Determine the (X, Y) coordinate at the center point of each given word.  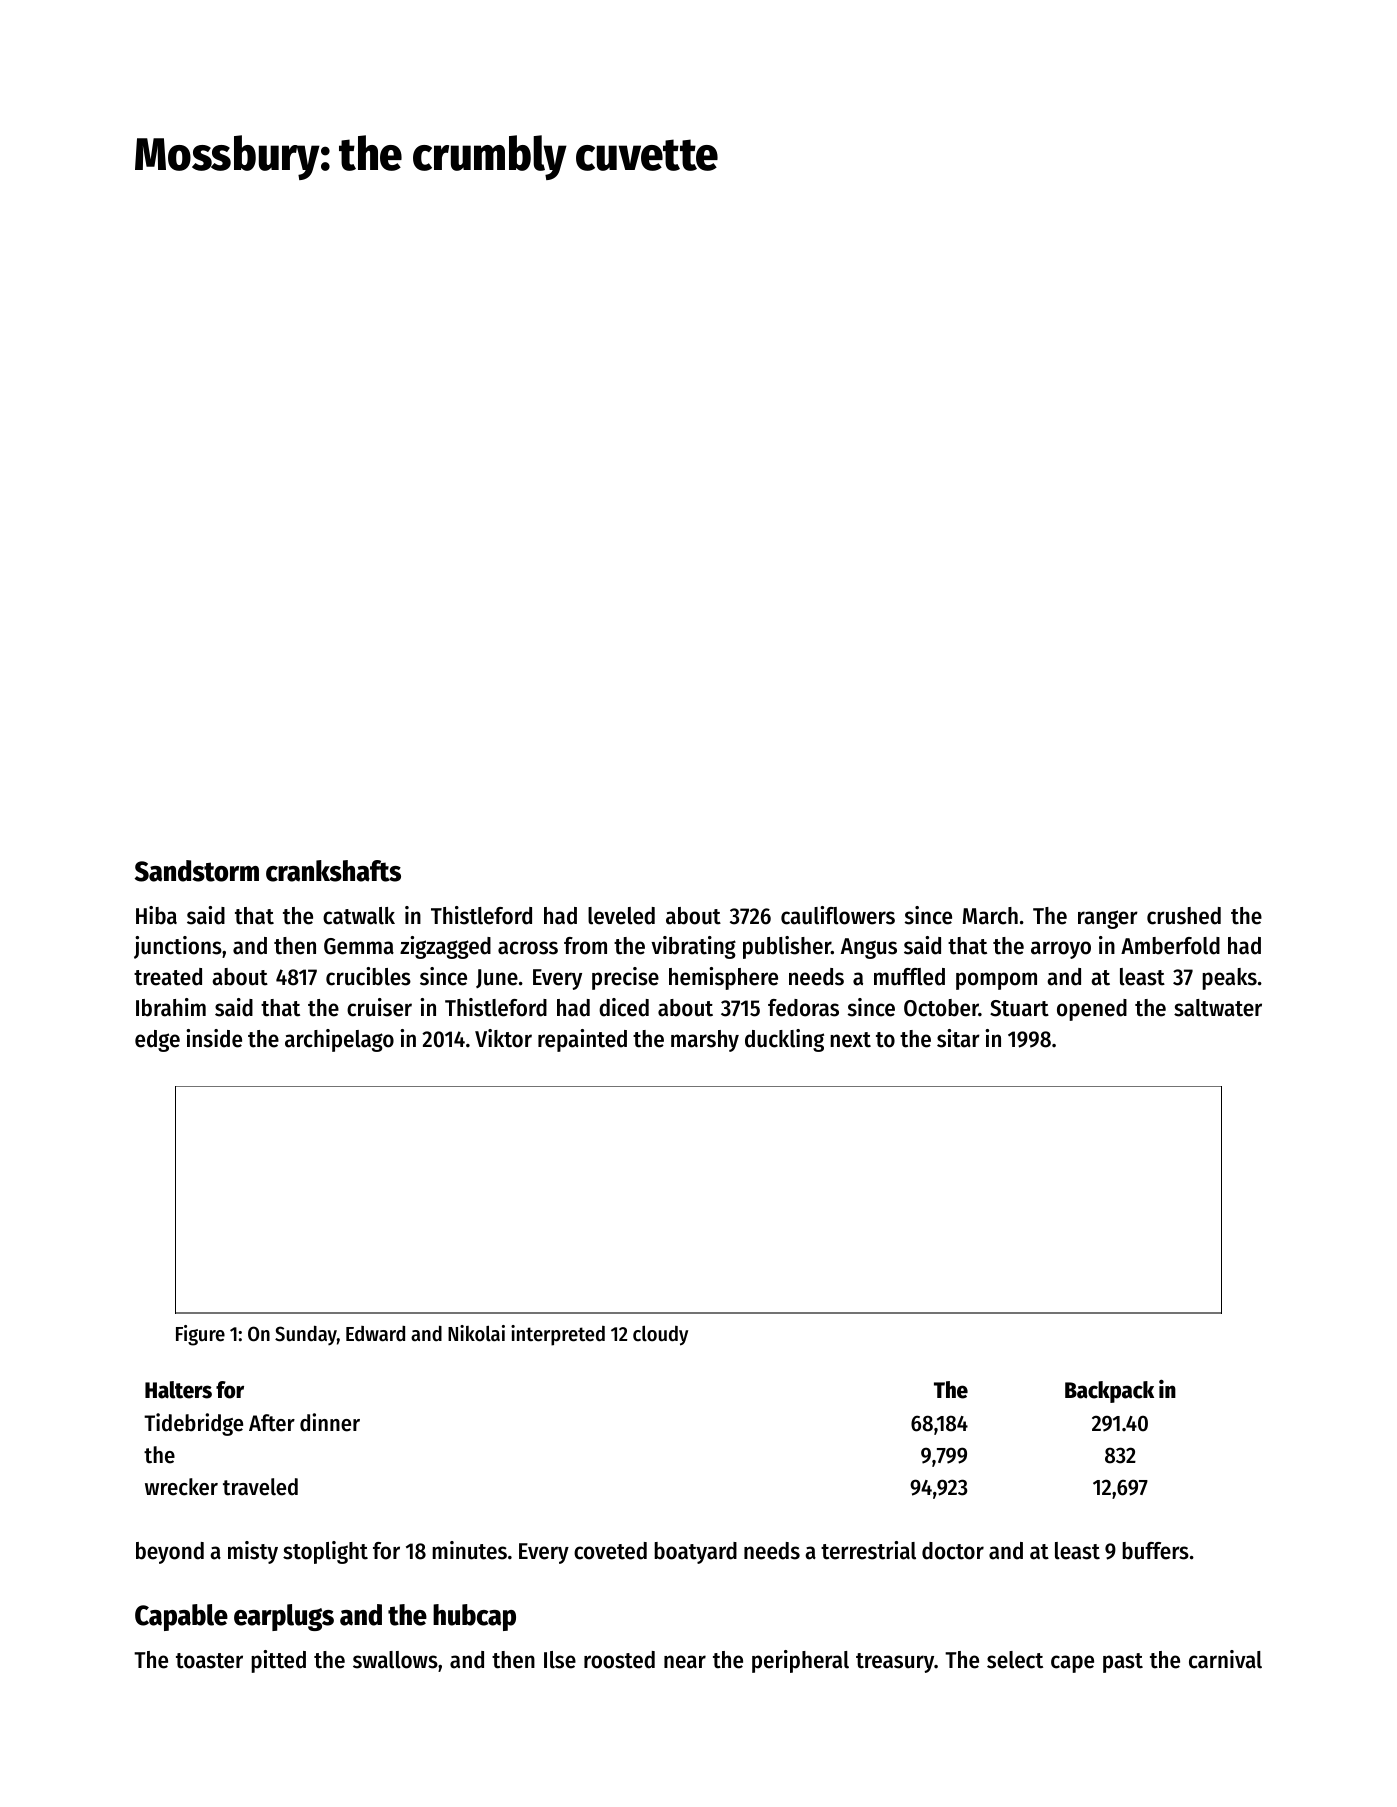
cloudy (660, 1335)
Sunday (306, 1335)
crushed (1184, 916)
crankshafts (333, 871)
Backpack (1109, 1392)
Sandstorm (197, 871)
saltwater (1218, 1008)
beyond (170, 1553)
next (850, 1040)
